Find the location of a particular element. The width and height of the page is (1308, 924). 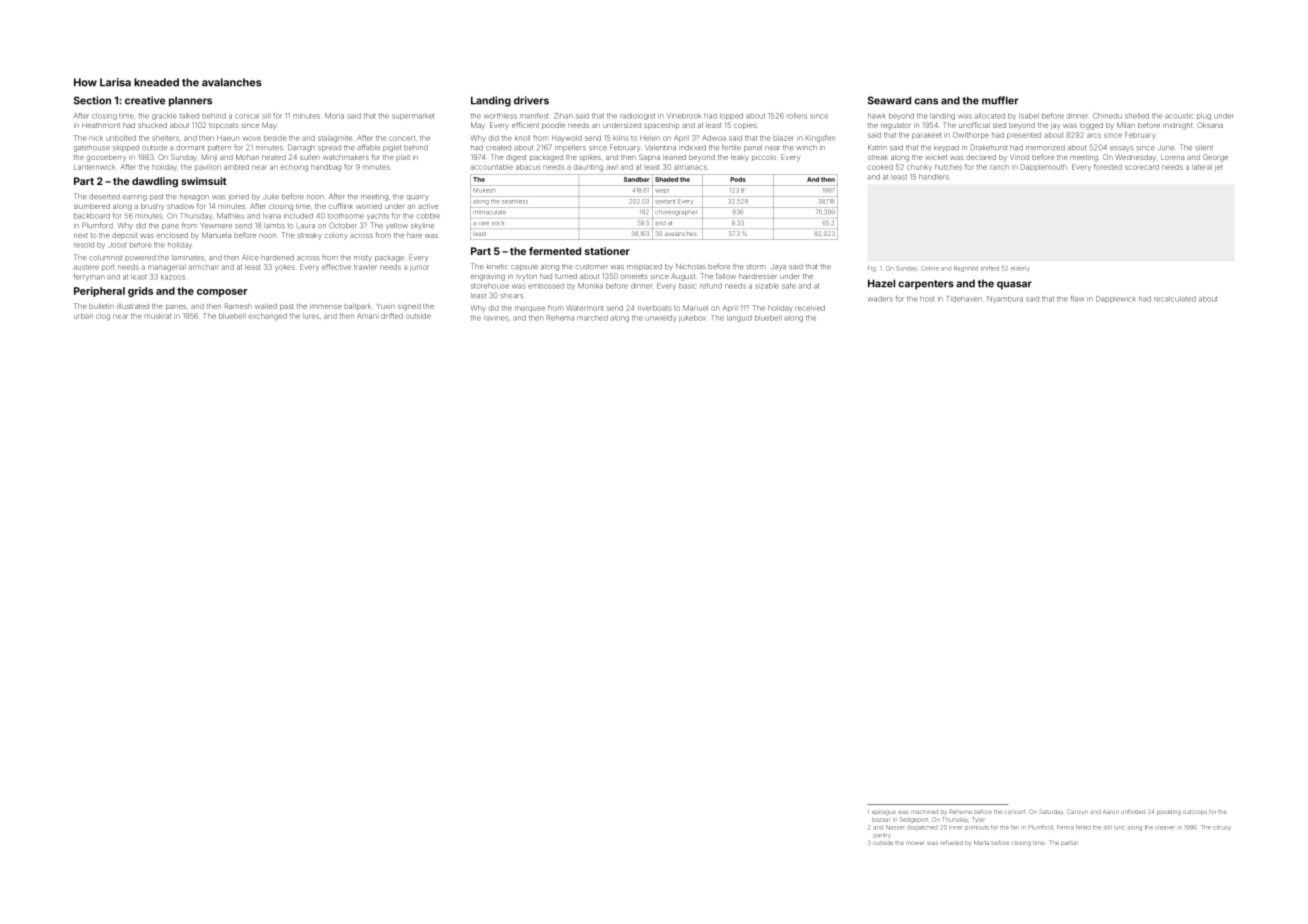

outcrops is located at coordinates (1195, 812).
